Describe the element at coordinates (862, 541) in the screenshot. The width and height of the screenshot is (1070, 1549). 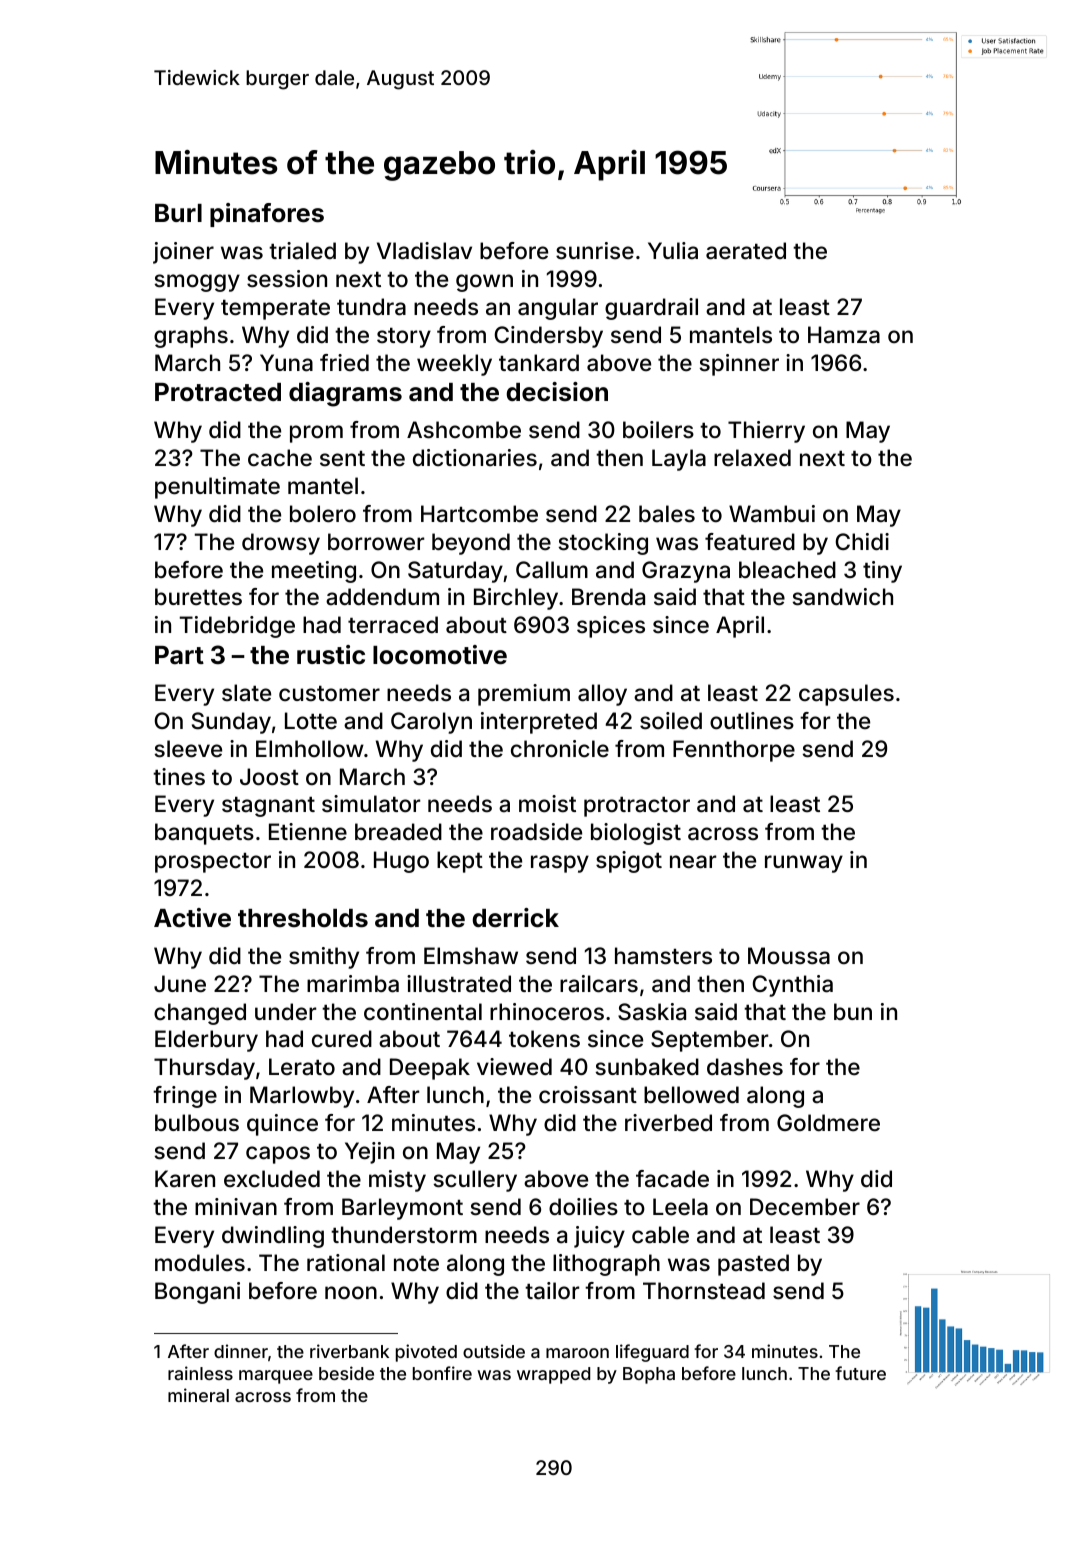
I see `Chidi` at that location.
